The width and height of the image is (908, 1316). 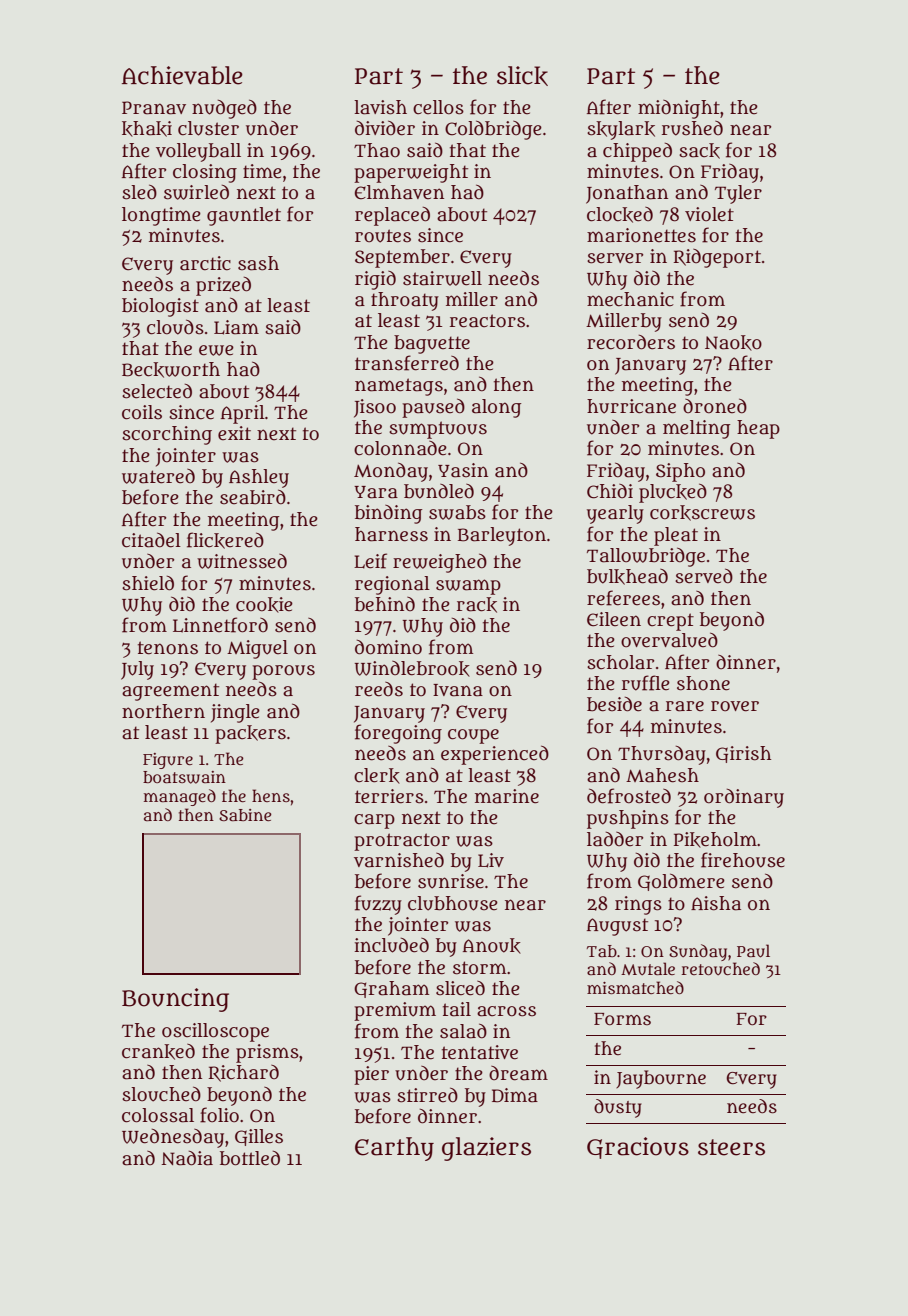 What do you see at coordinates (615, 514) in the image?
I see `yearly` at bounding box center [615, 514].
